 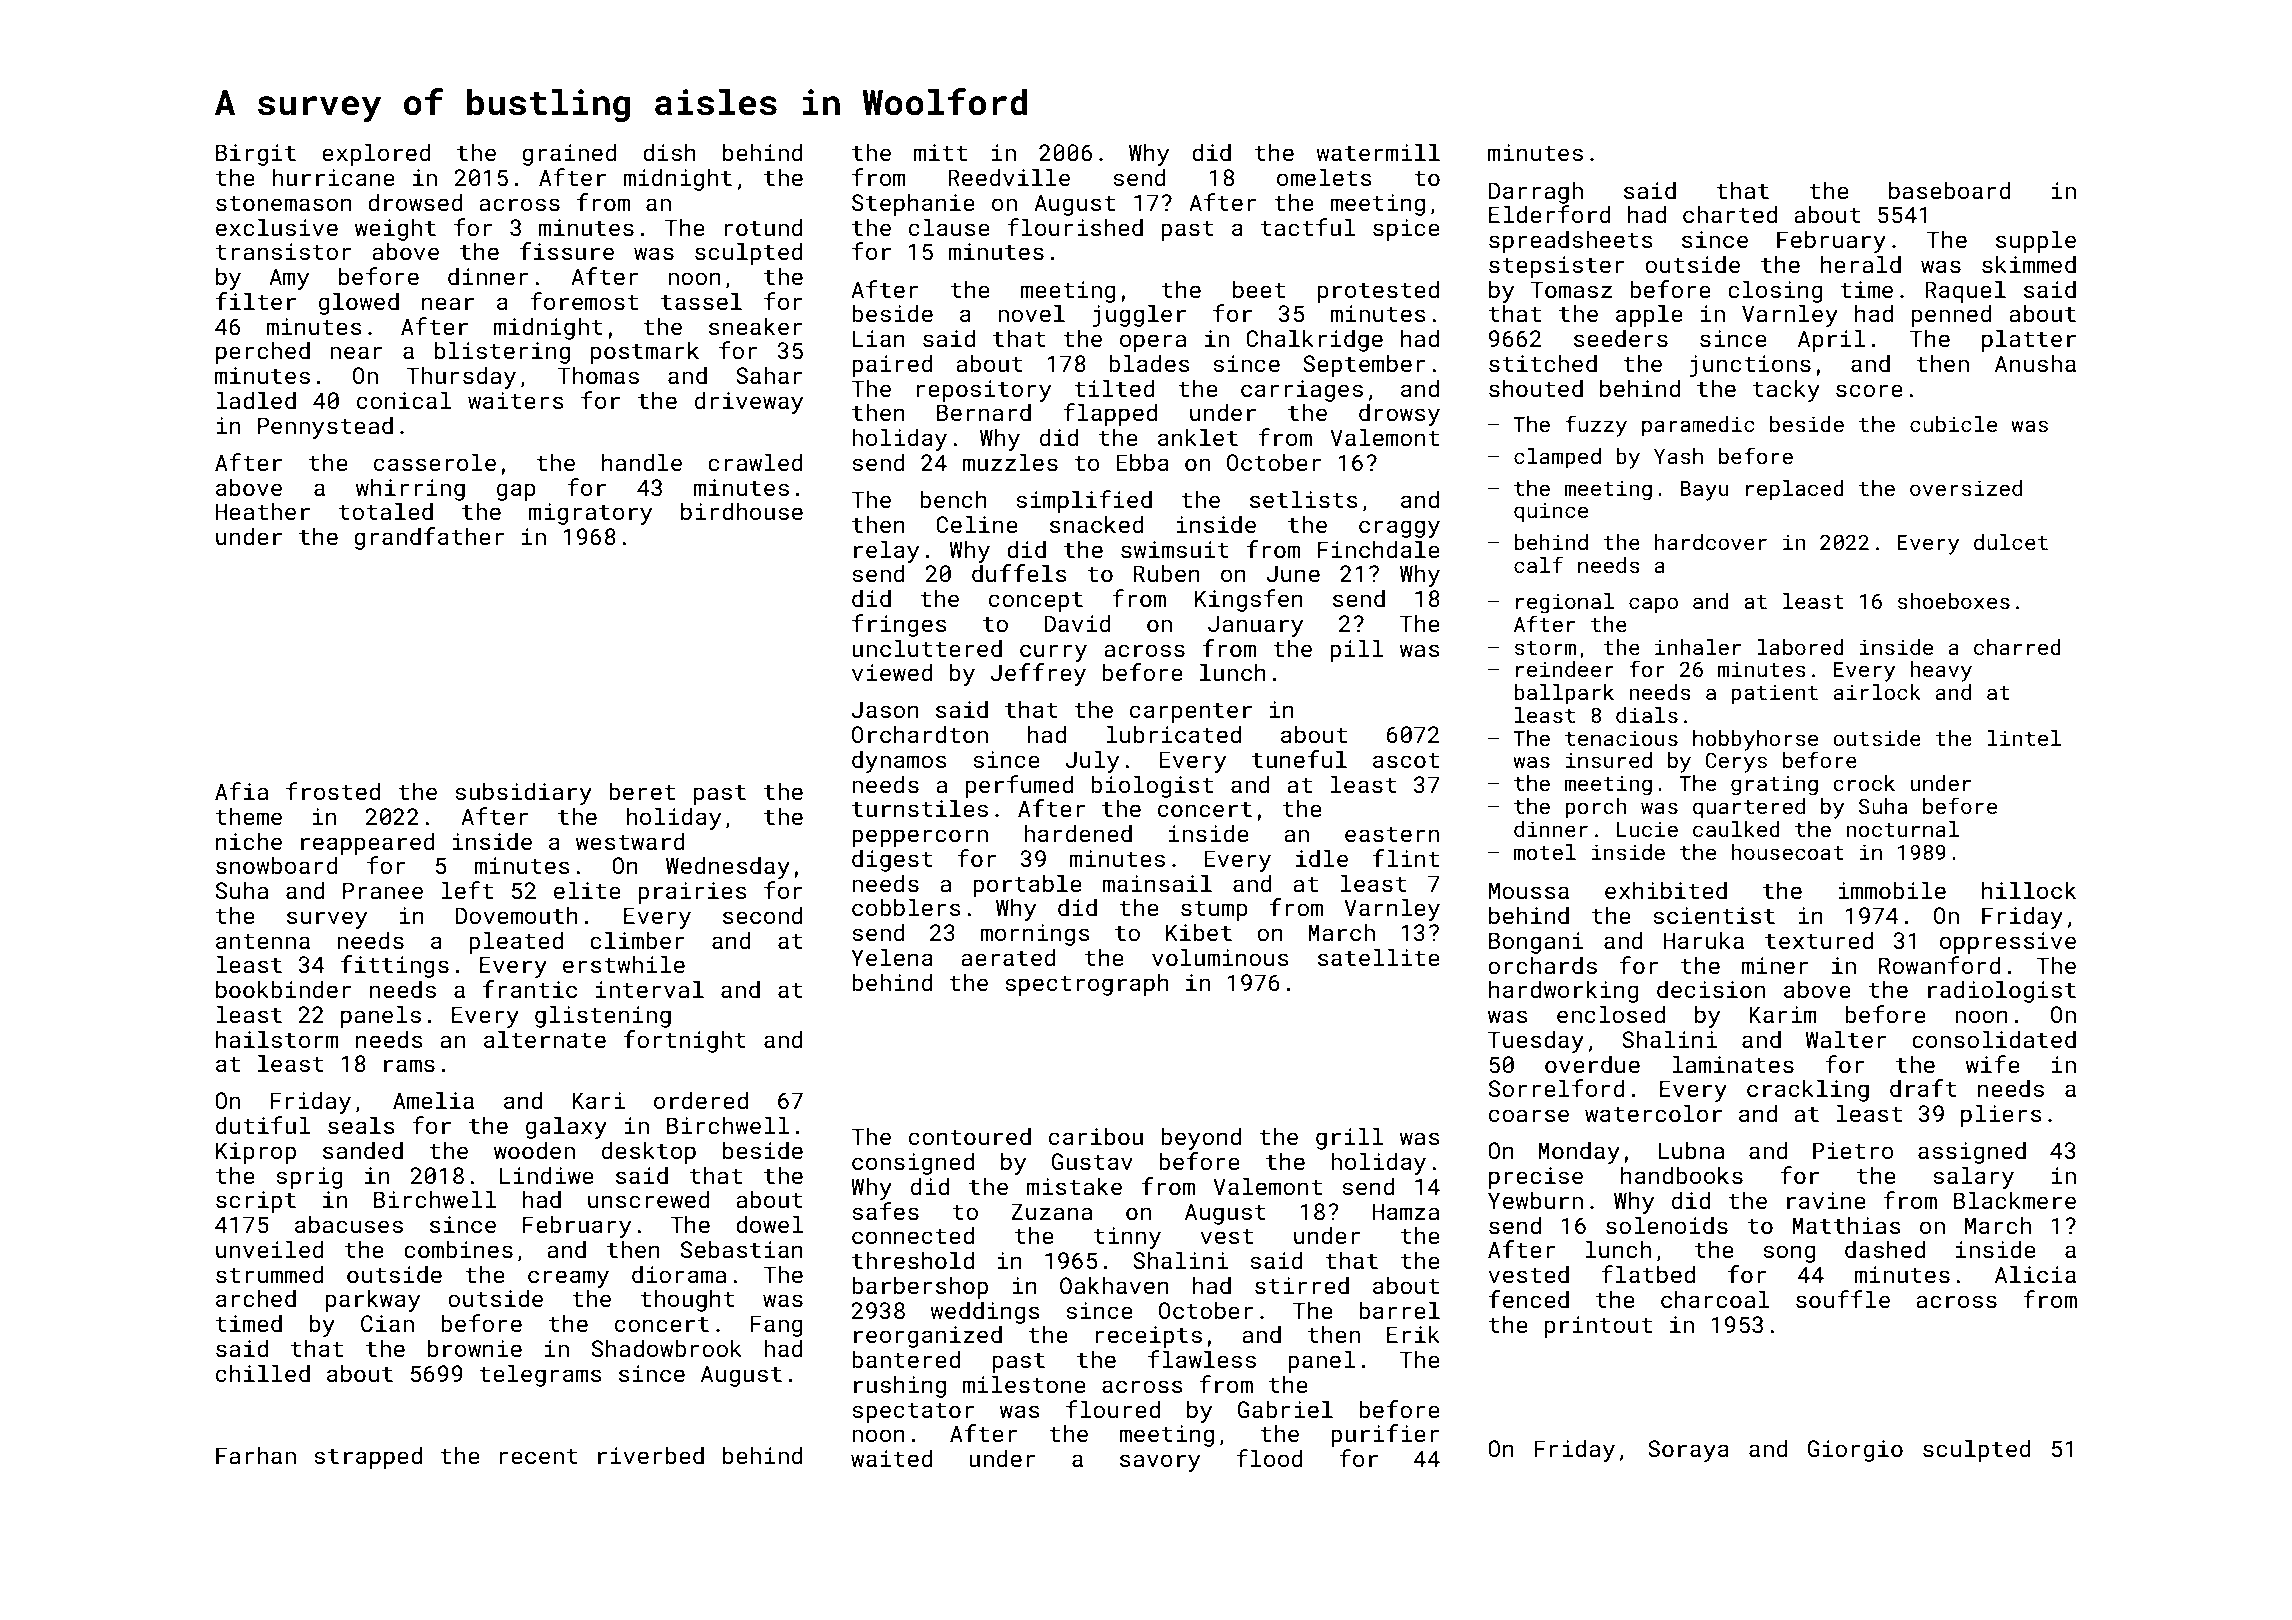 I want to click on spice, so click(x=1406, y=230).
